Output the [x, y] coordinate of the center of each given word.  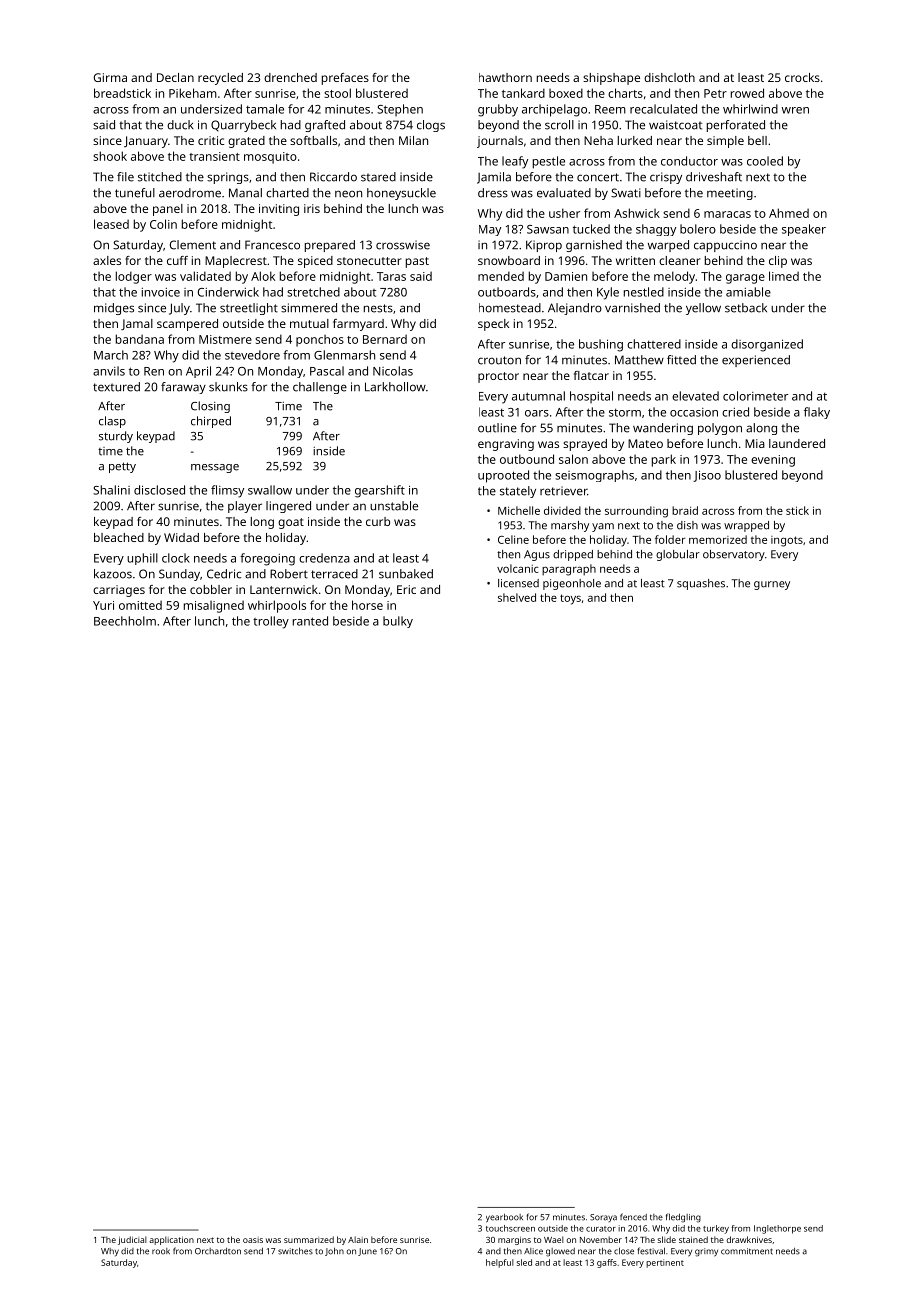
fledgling [683, 1218]
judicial [132, 1240]
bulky [398, 622]
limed [784, 276]
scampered [187, 325]
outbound [527, 459]
